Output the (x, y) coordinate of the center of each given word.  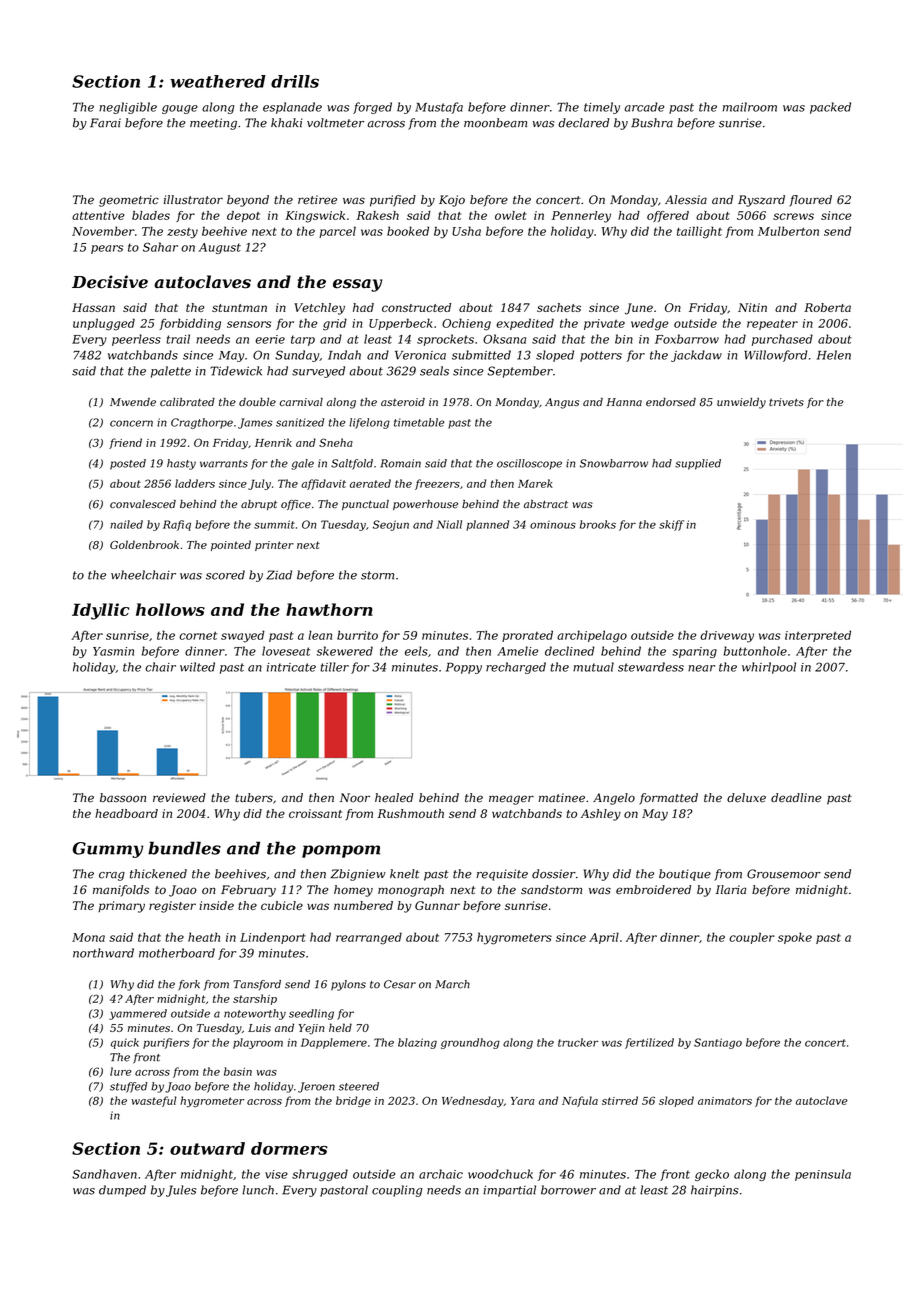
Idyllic (100, 611)
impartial (509, 1191)
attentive (98, 215)
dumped (122, 1191)
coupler (752, 938)
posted (128, 464)
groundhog (470, 1043)
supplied (698, 464)
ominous (553, 524)
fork (189, 985)
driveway (727, 636)
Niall (449, 524)
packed (830, 108)
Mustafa (439, 108)
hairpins (714, 1191)
